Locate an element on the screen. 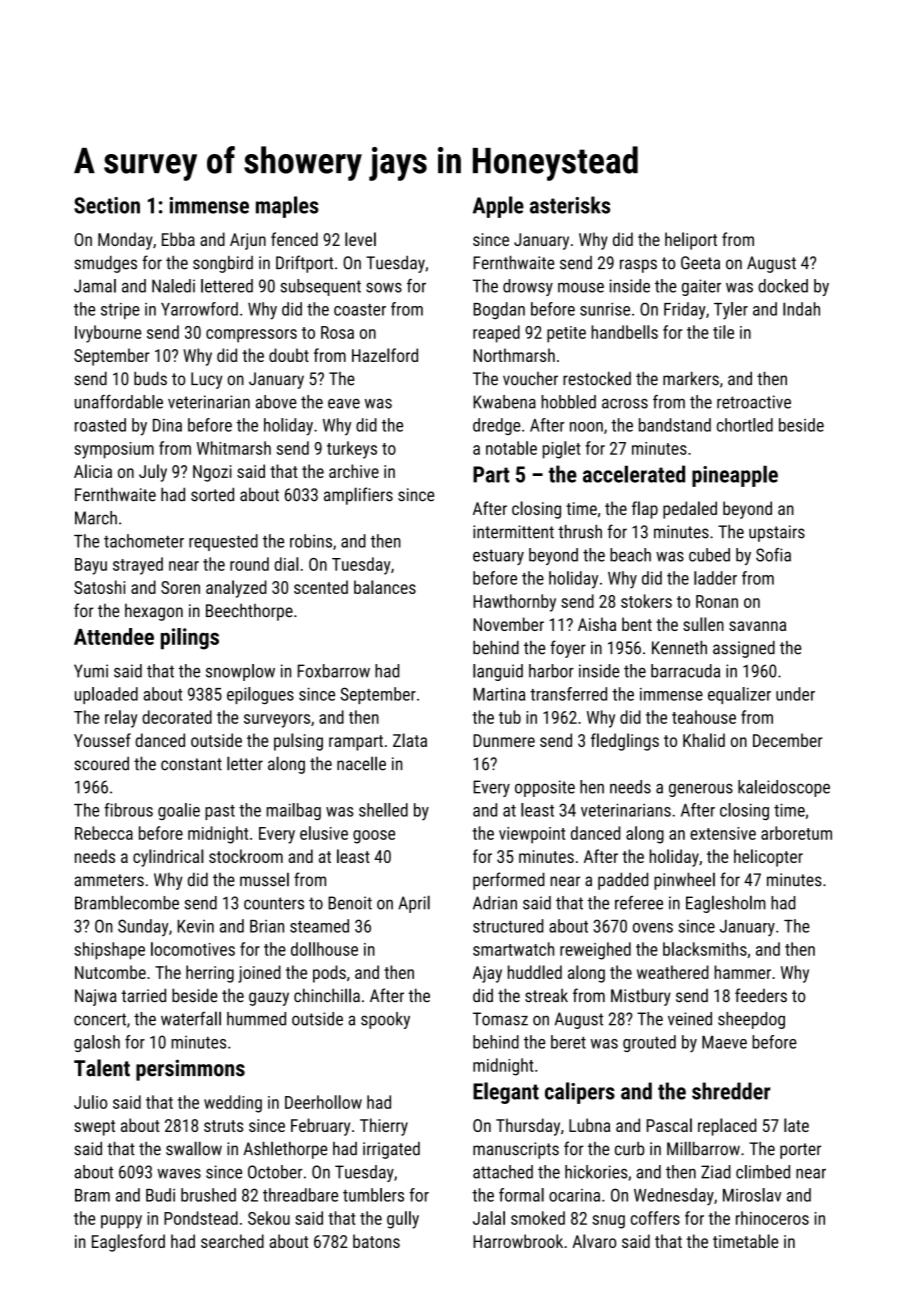 This screenshot has width=908, height=1316. heliport is located at coordinates (691, 241).
